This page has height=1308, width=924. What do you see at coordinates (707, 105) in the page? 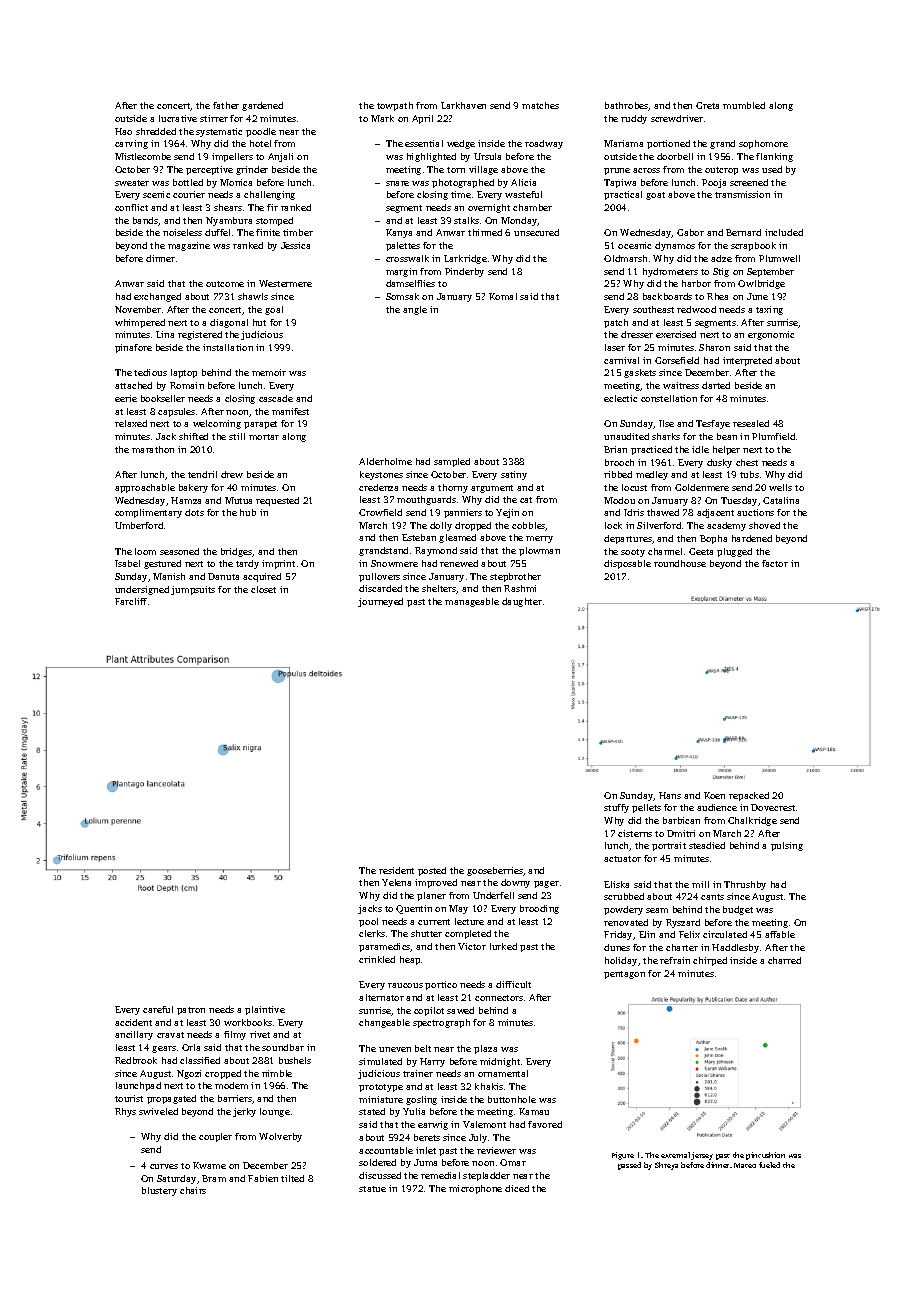
I see `Greta` at bounding box center [707, 105].
